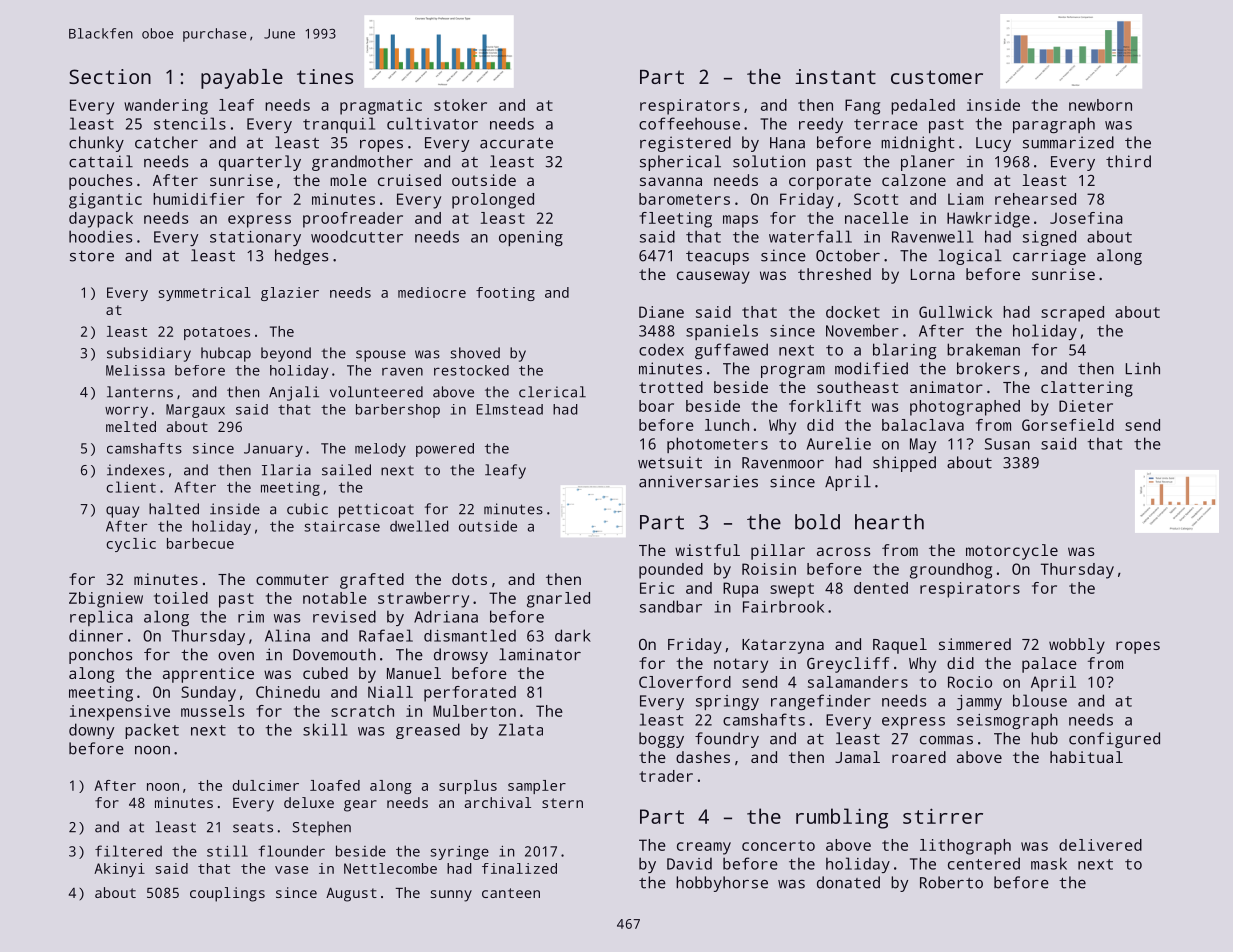 The width and height of the screenshot is (1233, 952). I want to click on lunch, so click(727, 425).
